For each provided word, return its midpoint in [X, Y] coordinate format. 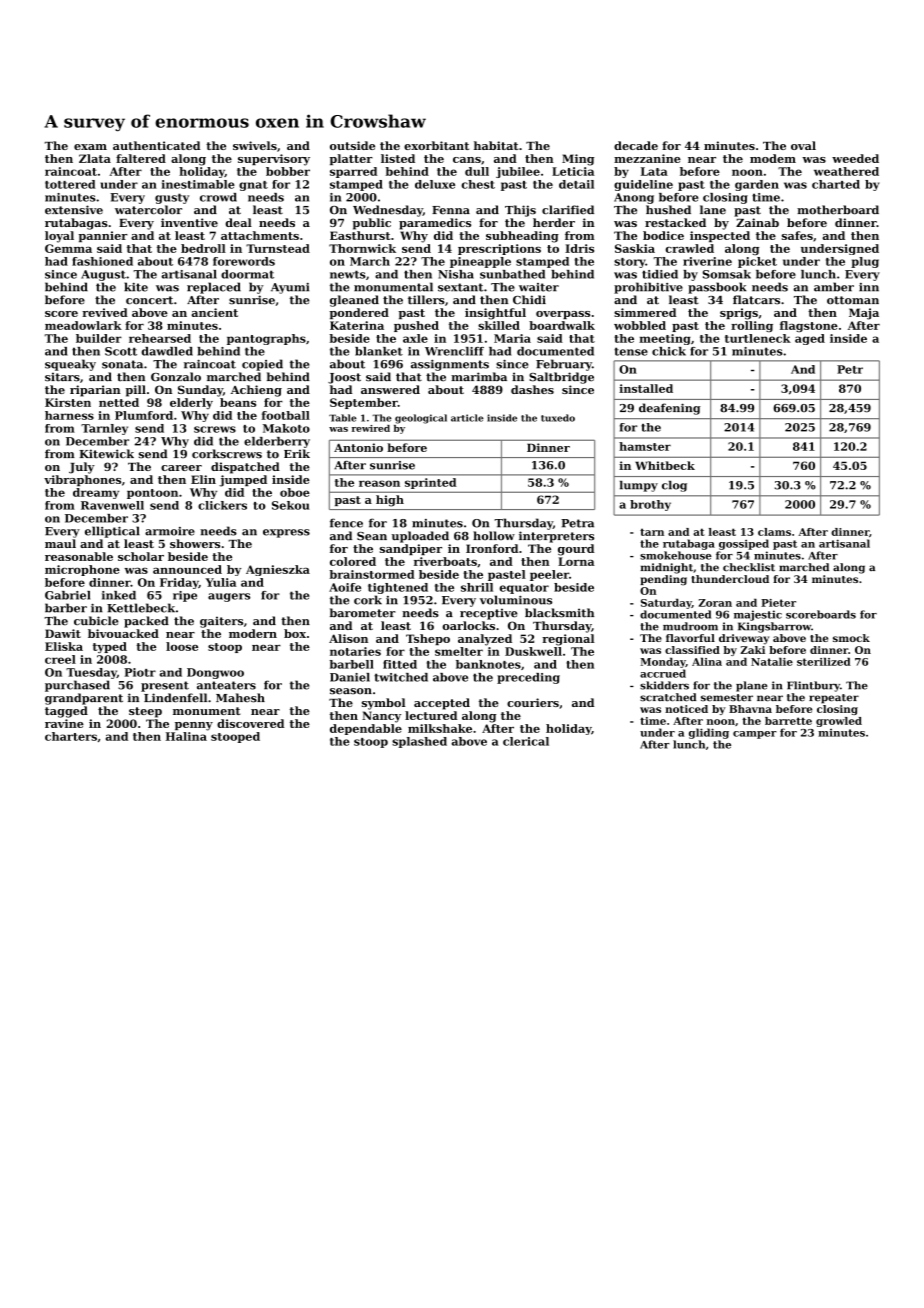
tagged [66, 712]
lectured [431, 715]
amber [834, 287]
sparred [353, 172]
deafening [670, 409]
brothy [650, 505]
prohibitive [648, 288]
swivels [255, 145]
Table [343, 418]
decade [636, 145]
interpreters [556, 537]
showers [195, 543]
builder [99, 338]
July [82, 468]
